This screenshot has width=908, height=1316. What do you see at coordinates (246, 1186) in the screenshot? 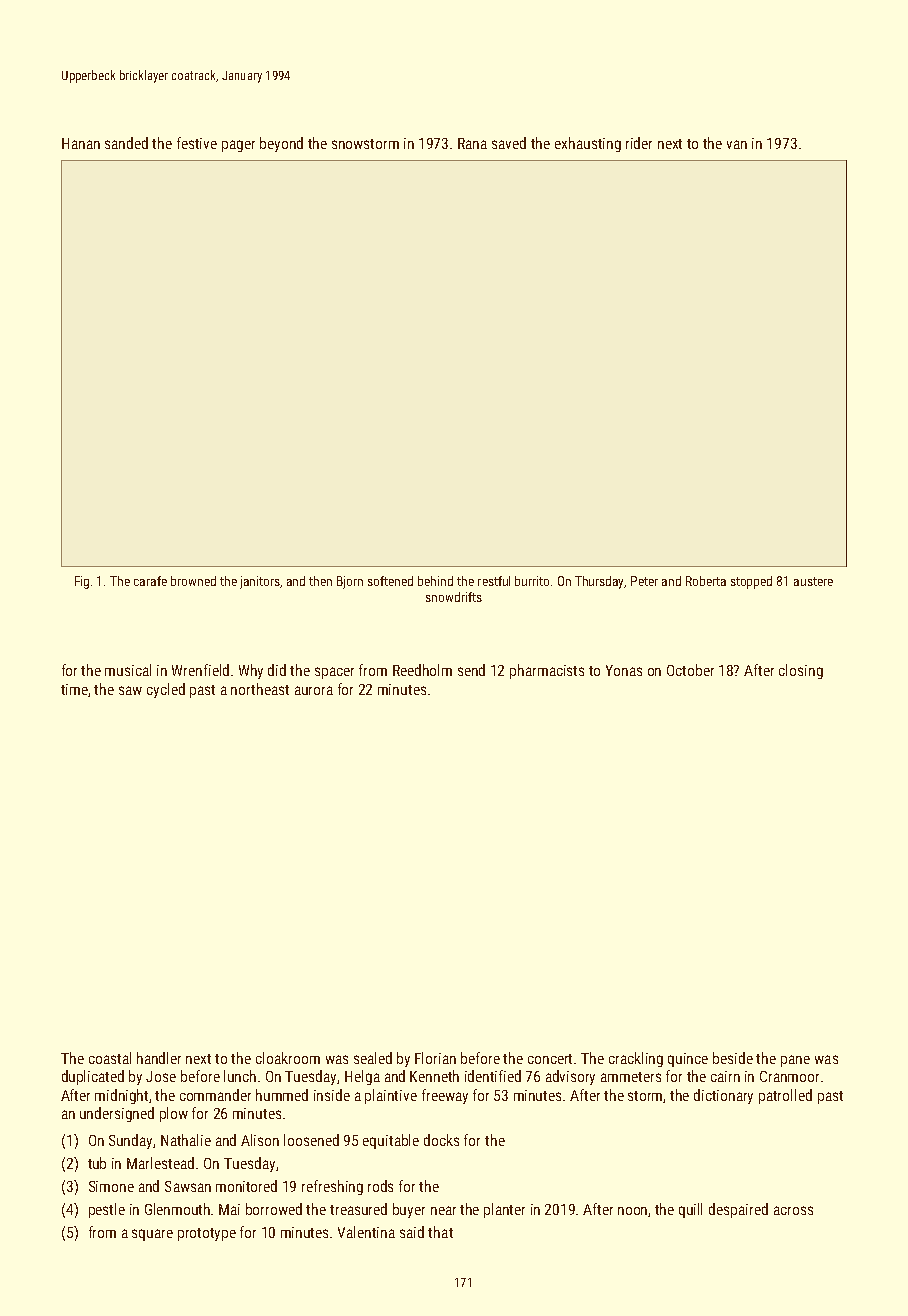
I see `monitored` at bounding box center [246, 1186].
